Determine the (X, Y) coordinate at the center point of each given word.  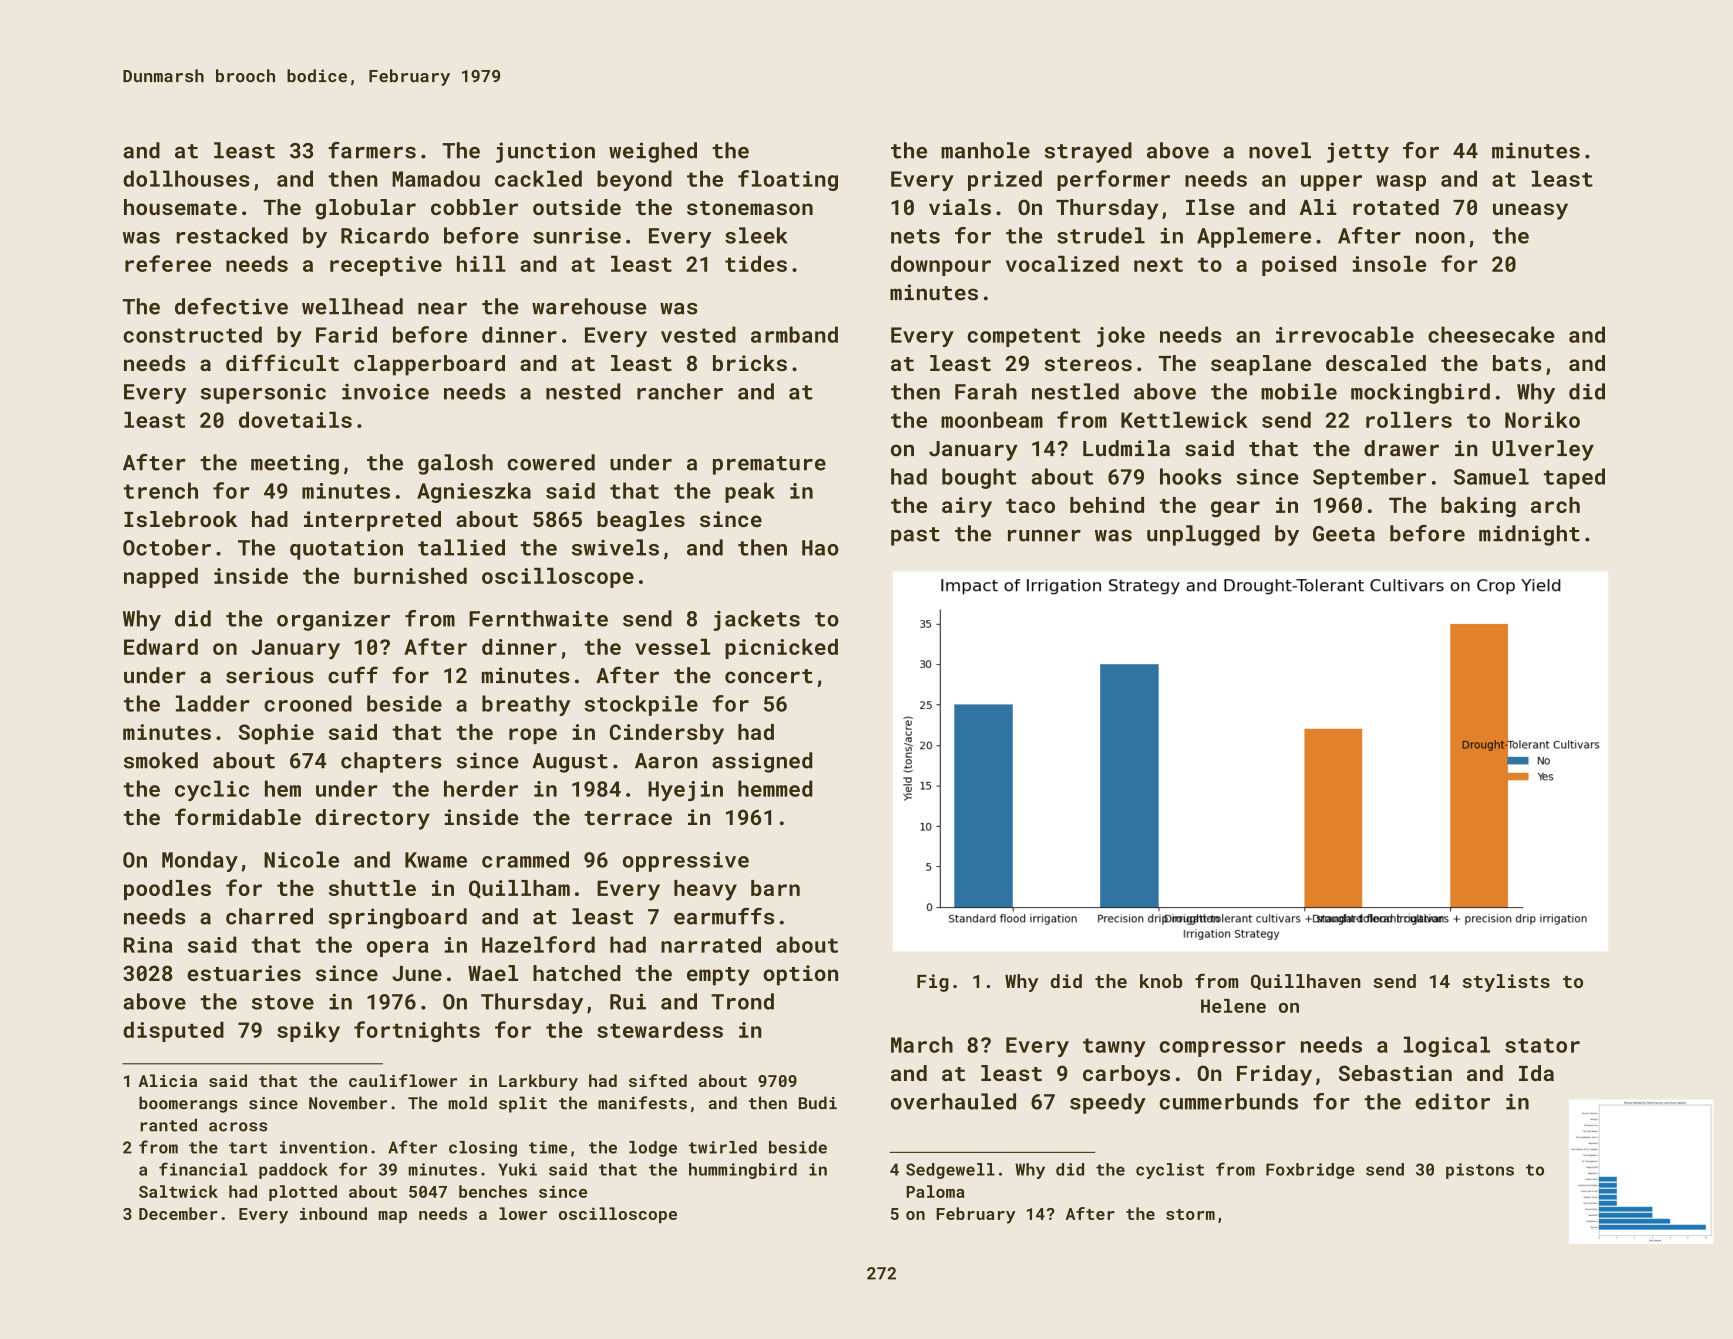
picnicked (781, 648)
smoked (161, 760)
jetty (1358, 152)
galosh (455, 464)
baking (1478, 507)
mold (467, 1103)
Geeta (1344, 534)
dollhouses (186, 178)
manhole (985, 150)
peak (750, 492)
